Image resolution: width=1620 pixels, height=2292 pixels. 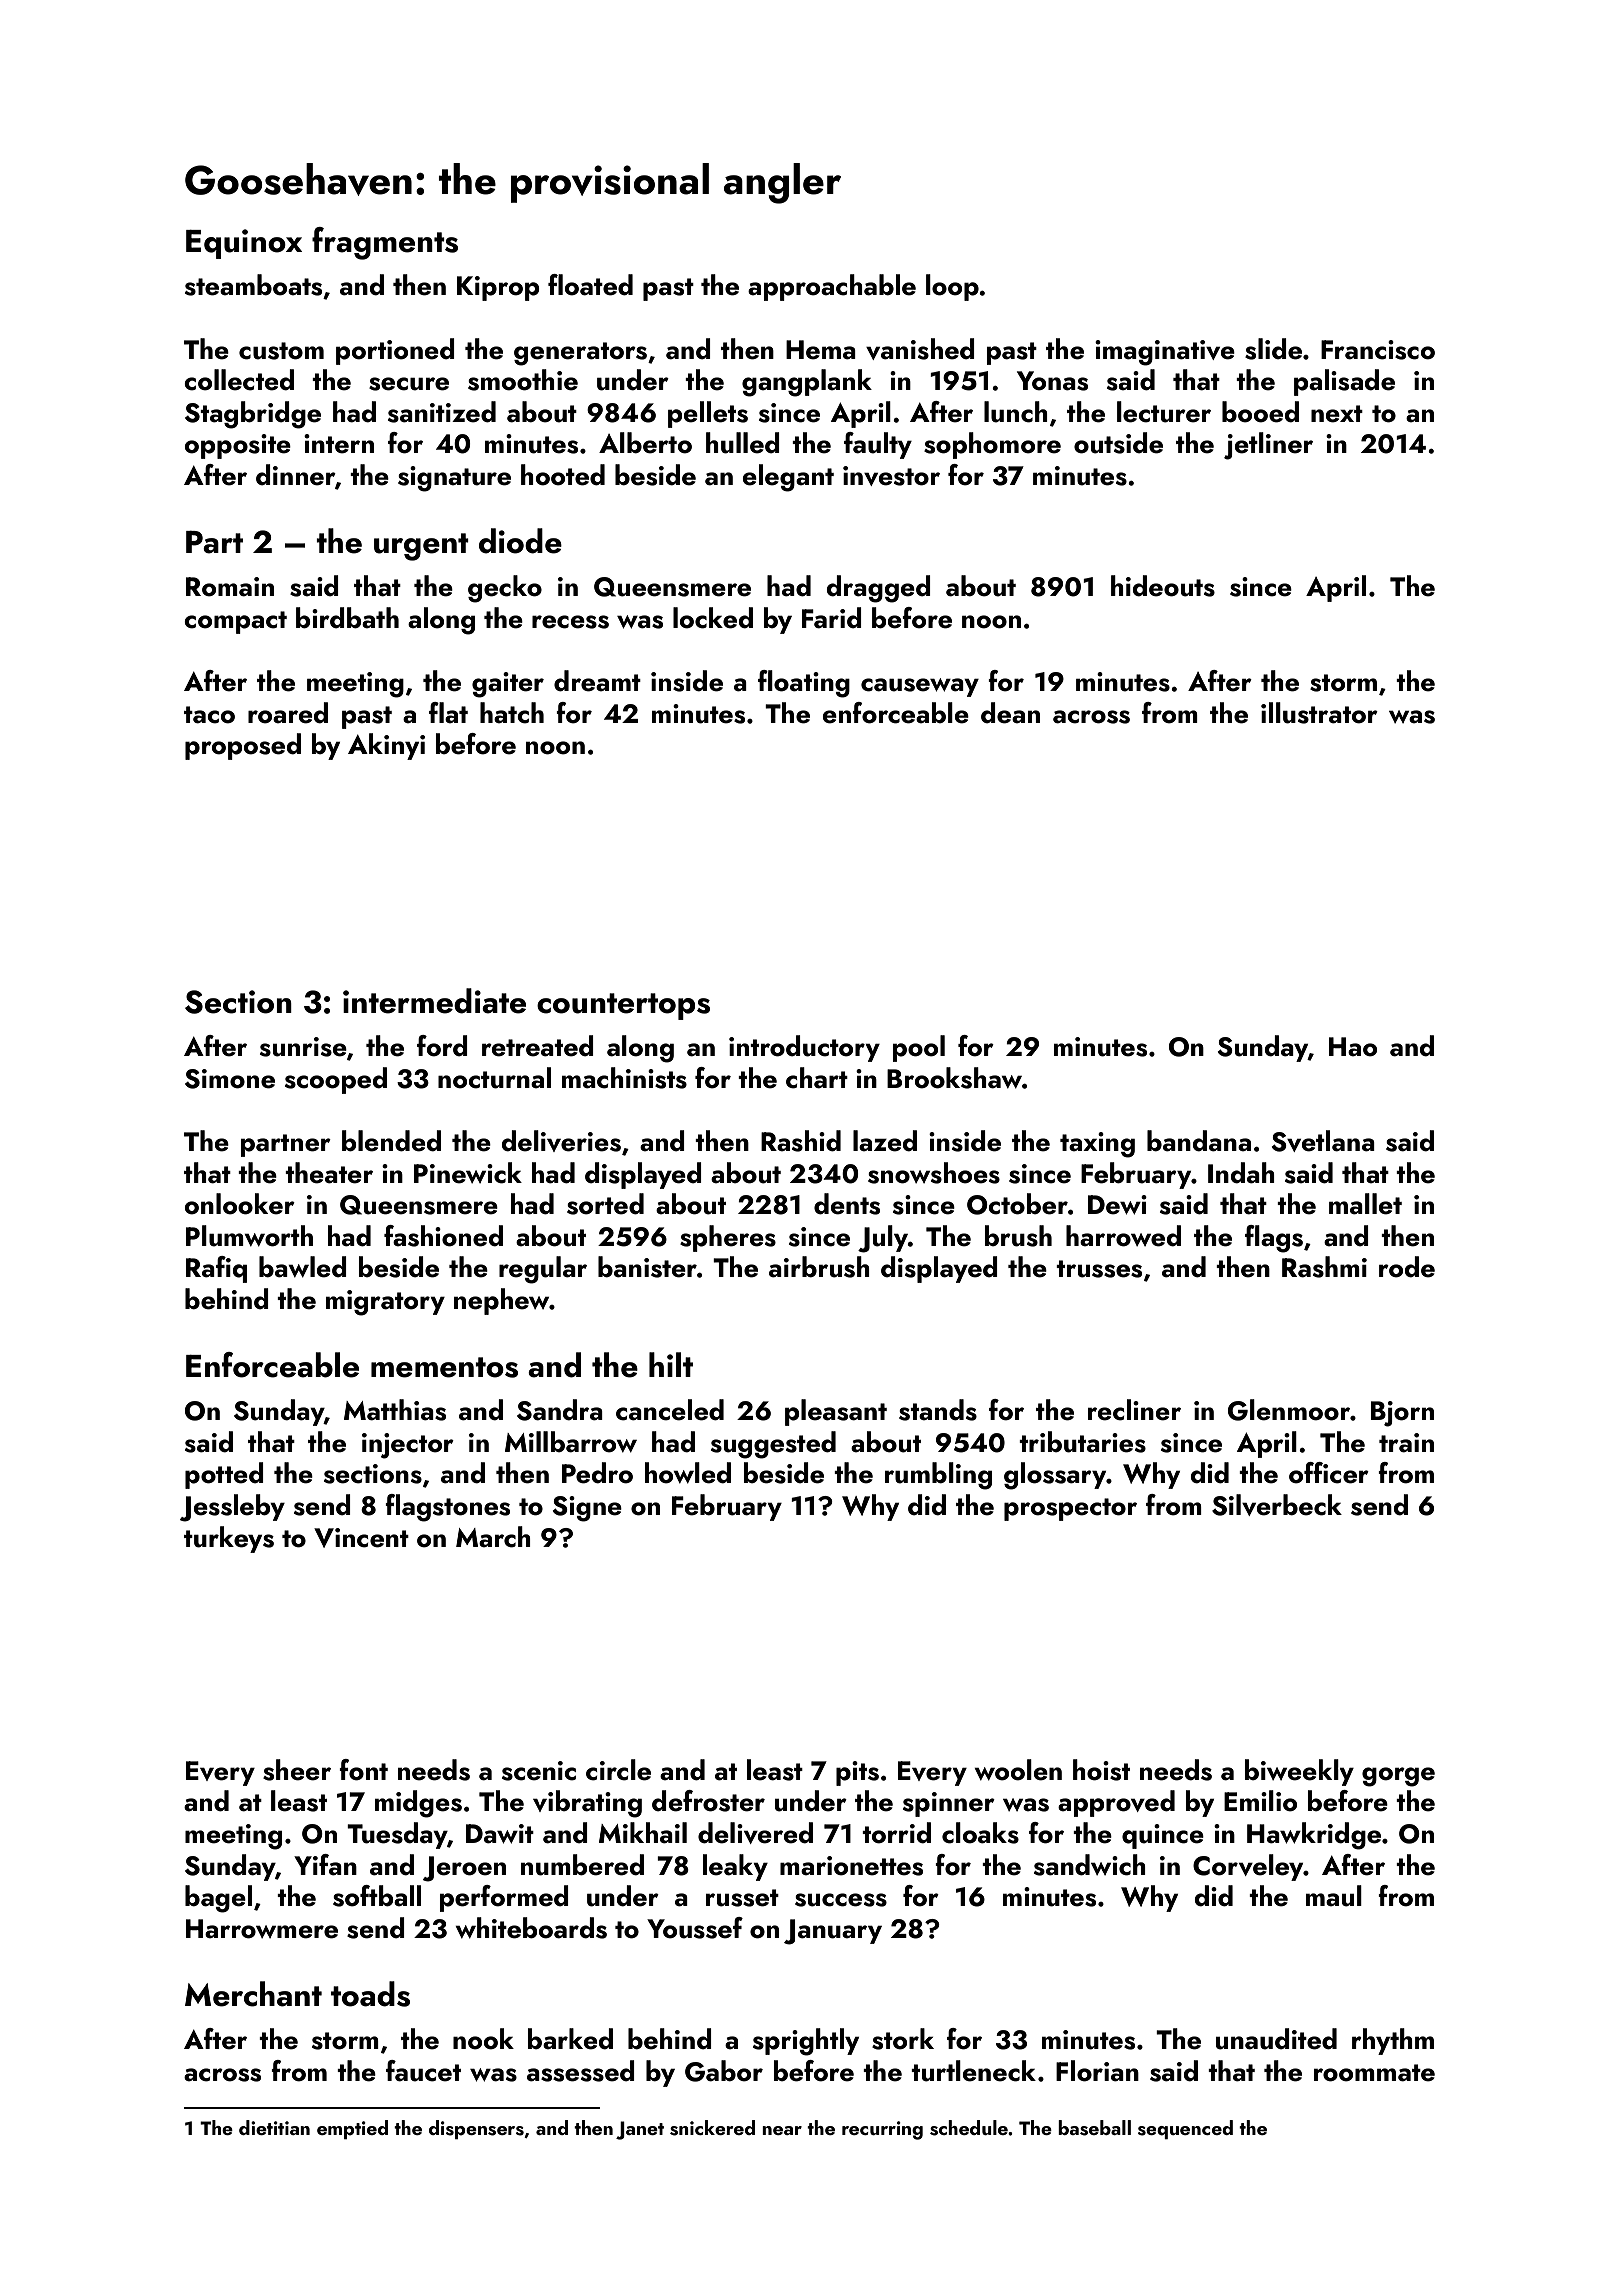 I want to click on recurring, so click(x=882, y=2130).
